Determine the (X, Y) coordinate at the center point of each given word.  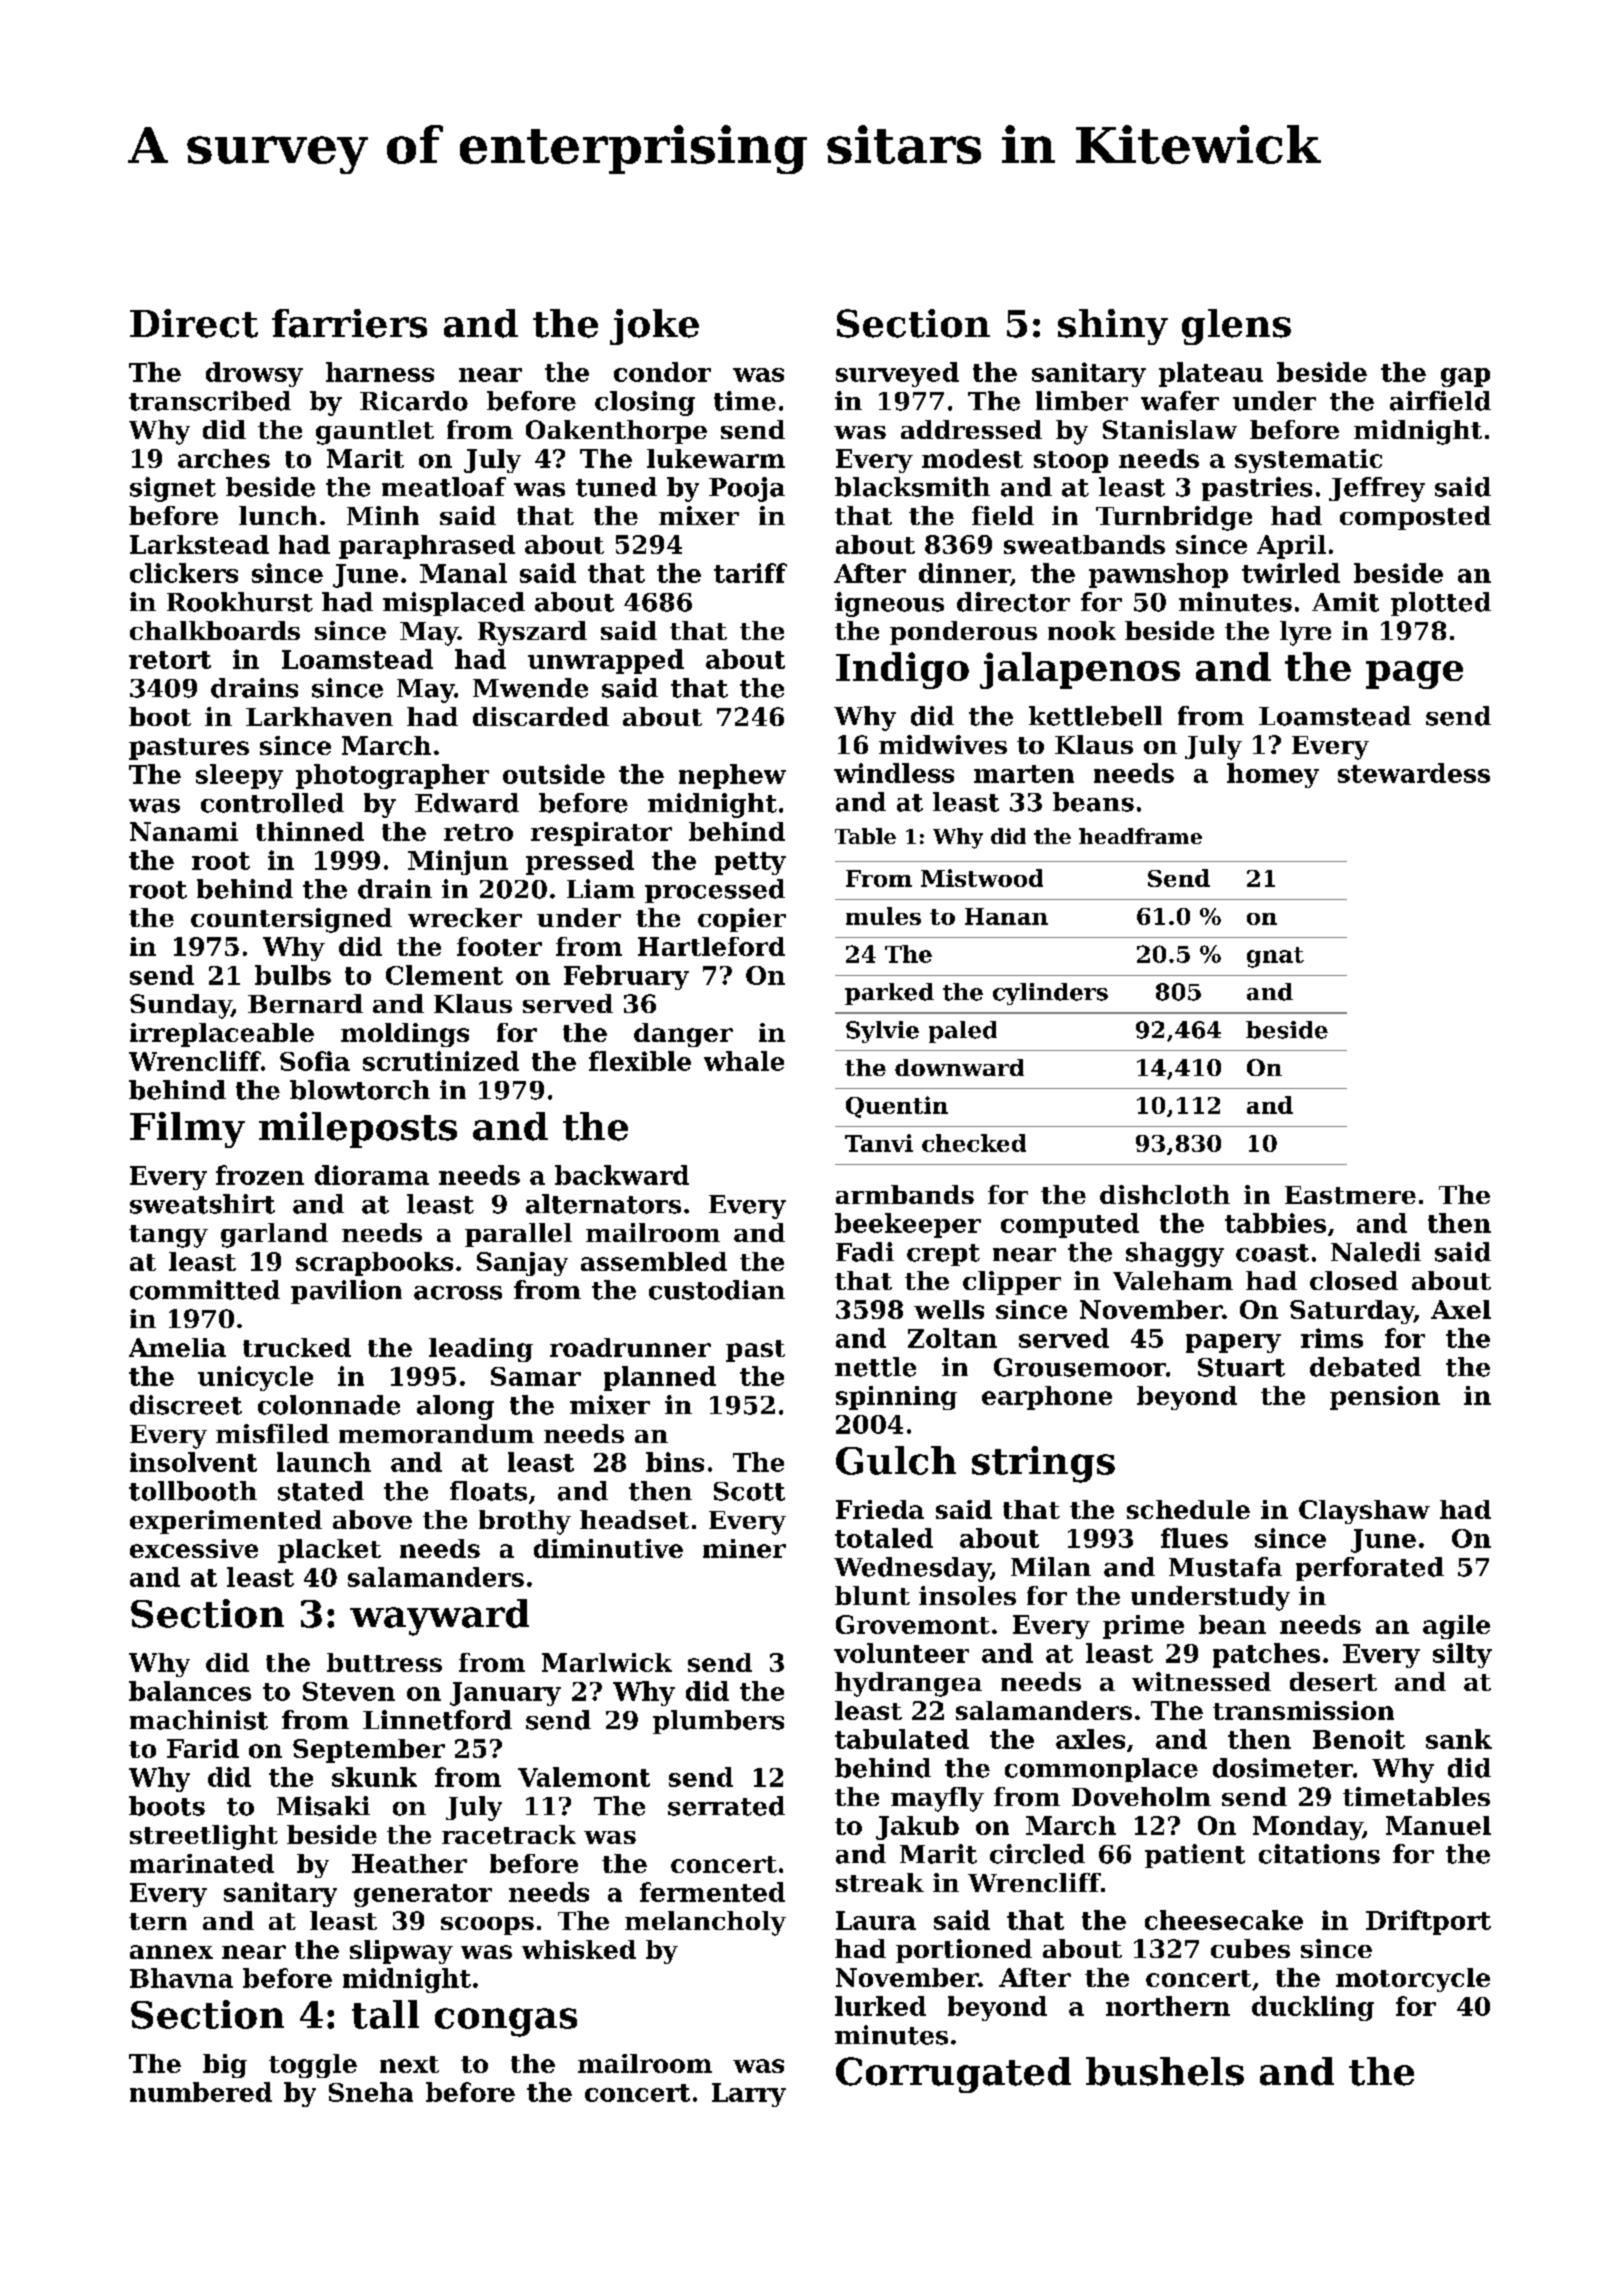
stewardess (1414, 773)
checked (974, 1143)
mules (883, 916)
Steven (349, 1691)
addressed (971, 429)
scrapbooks (374, 1264)
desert (1333, 1681)
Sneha (371, 2092)
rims (1332, 1338)
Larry (749, 2095)
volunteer (901, 1653)
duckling (1313, 2008)
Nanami (184, 831)
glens (1236, 327)
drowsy (254, 374)
